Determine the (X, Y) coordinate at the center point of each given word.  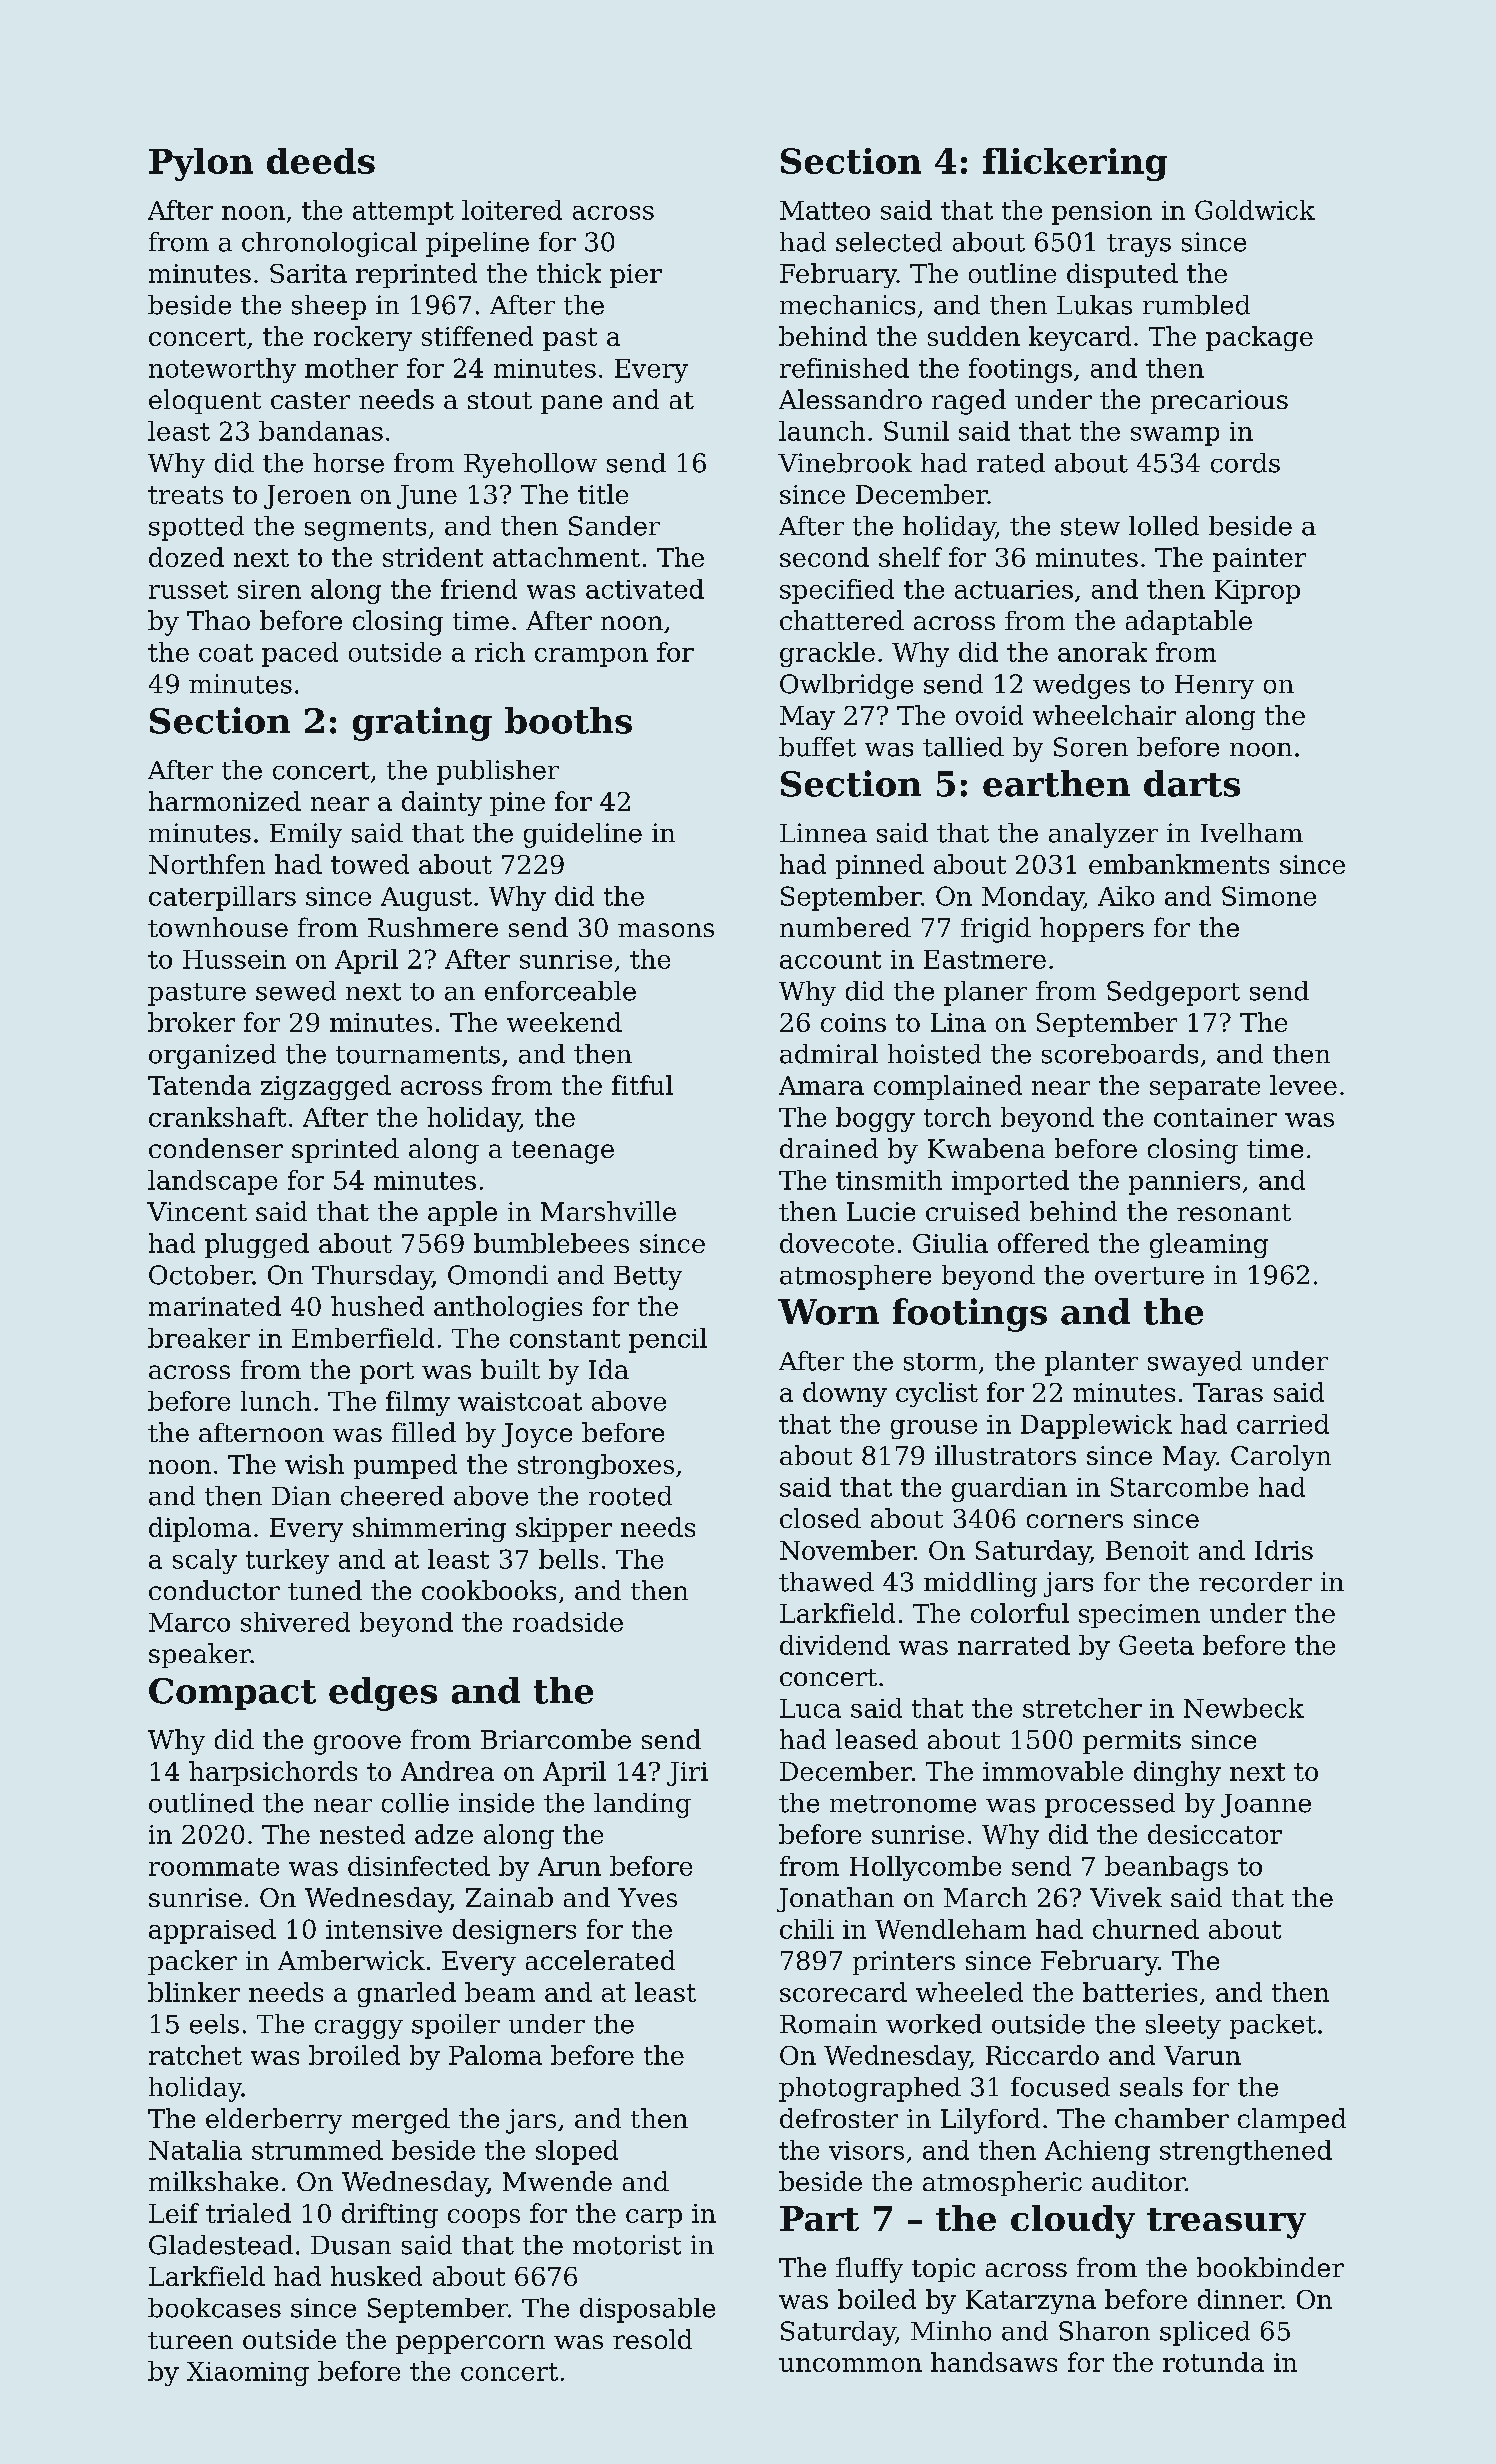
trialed (248, 2213)
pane (571, 404)
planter (1091, 1363)
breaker (199, 1338)
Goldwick (1255, 210)
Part (819, 2218)
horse (348, 463)
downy (845, 1394)
